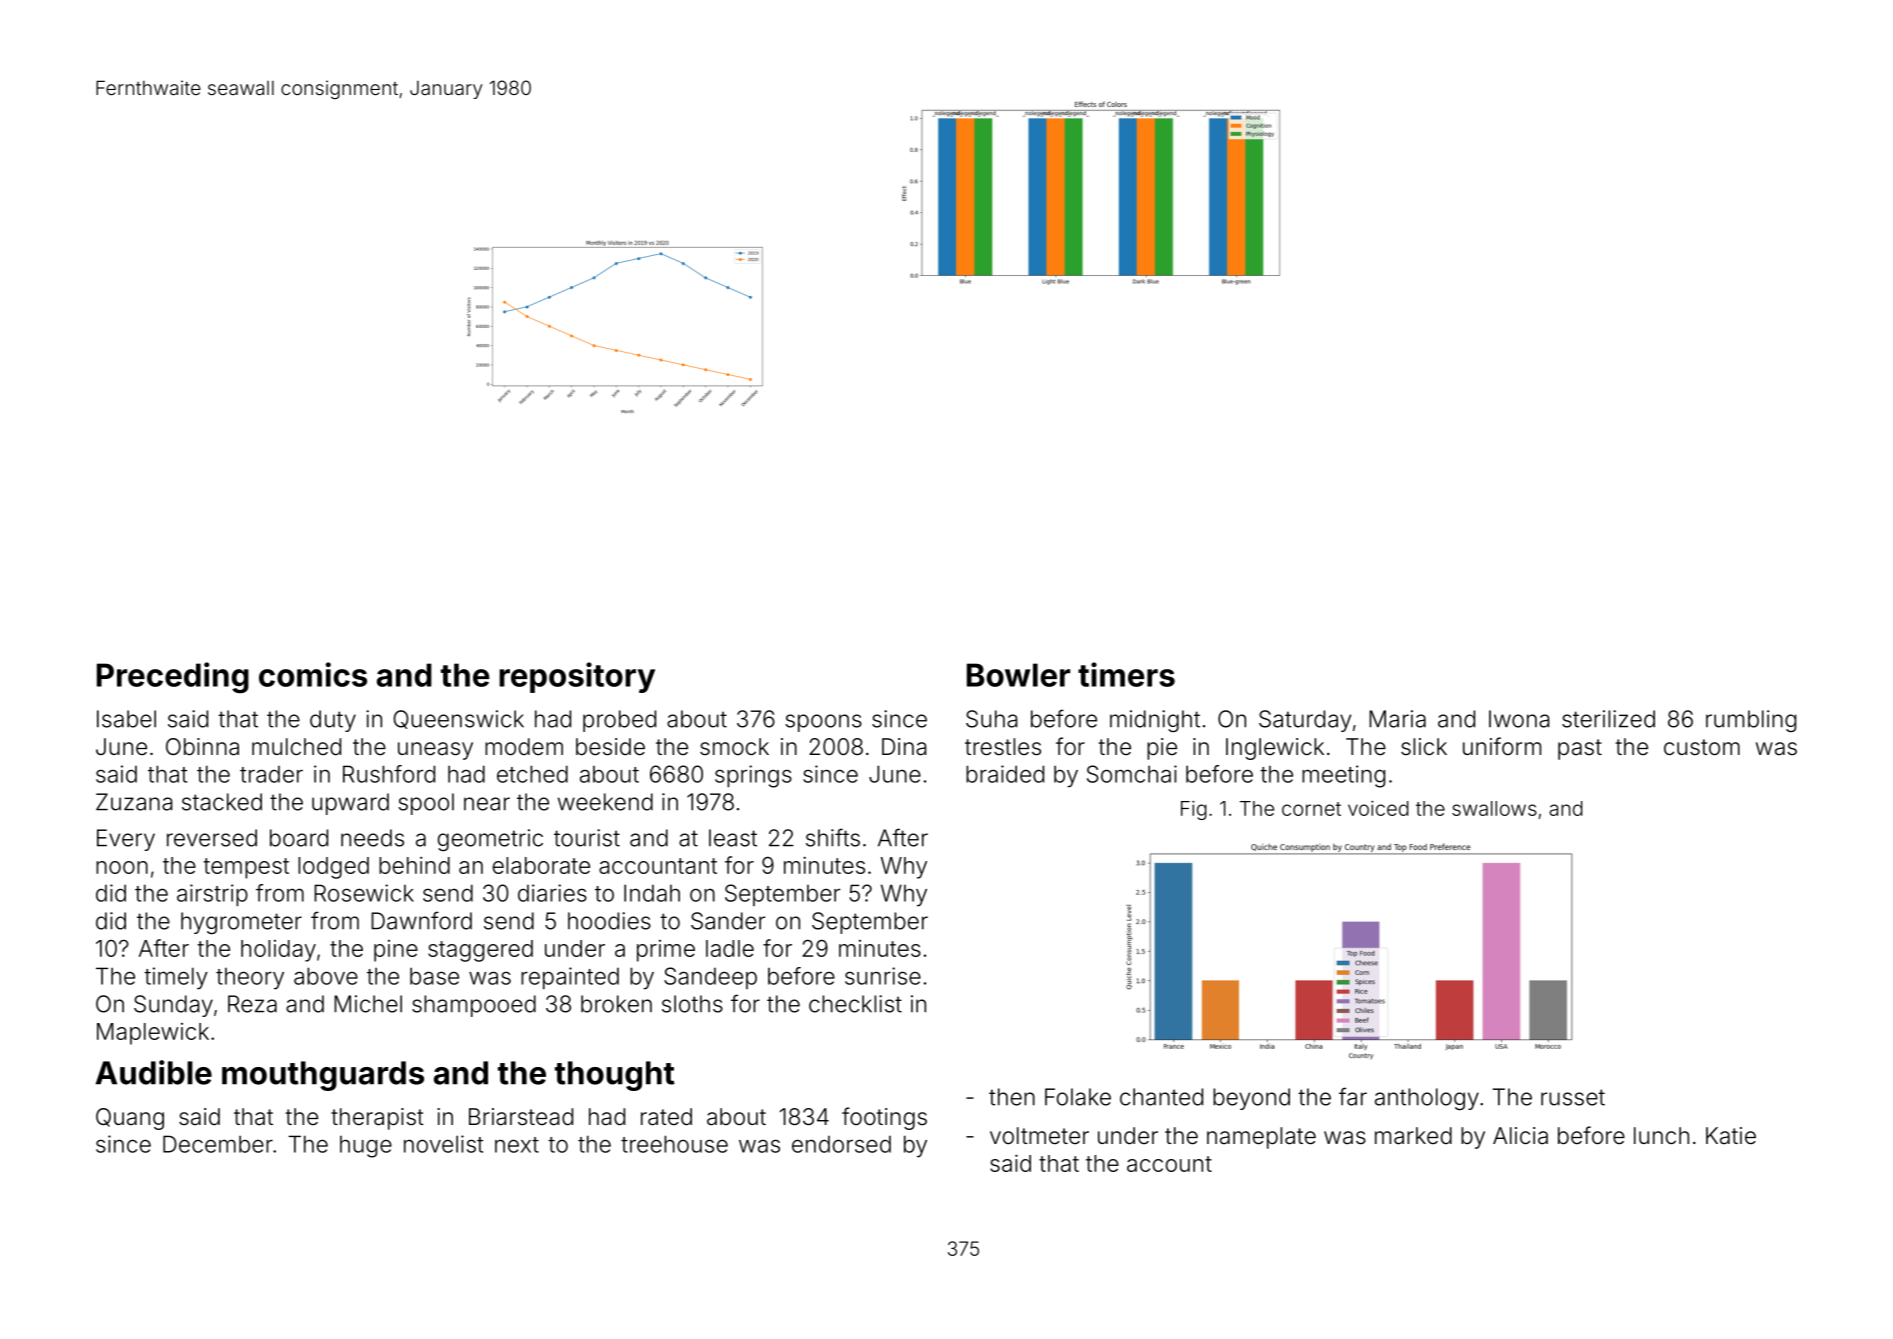 Image resolution: width=1893 pixels, height=1339 pixels. What do you see at coordinates (278, 951) in the screenshot?
I see `holiday` at bounding box center [278, 951].
